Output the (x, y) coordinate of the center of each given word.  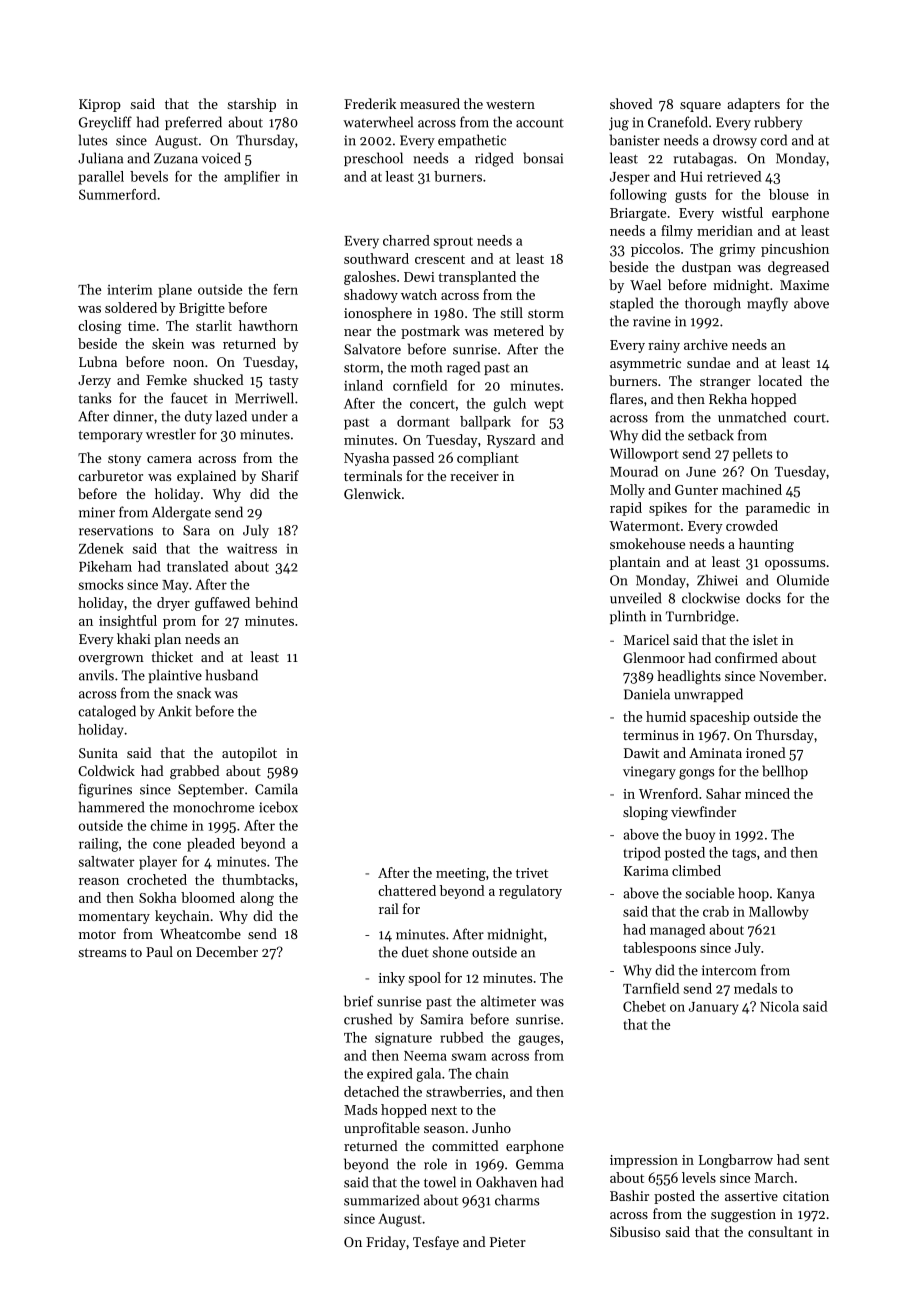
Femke (166, 379)
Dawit (641, 753)
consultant (780, 1231)
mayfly (767, 304)
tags (744, 855)
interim (130, 289)
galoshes (370, 278)
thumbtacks (258, 879)
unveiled (635, 598)
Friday (386, 1243)
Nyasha (366, 459)
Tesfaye (436, 1243)
